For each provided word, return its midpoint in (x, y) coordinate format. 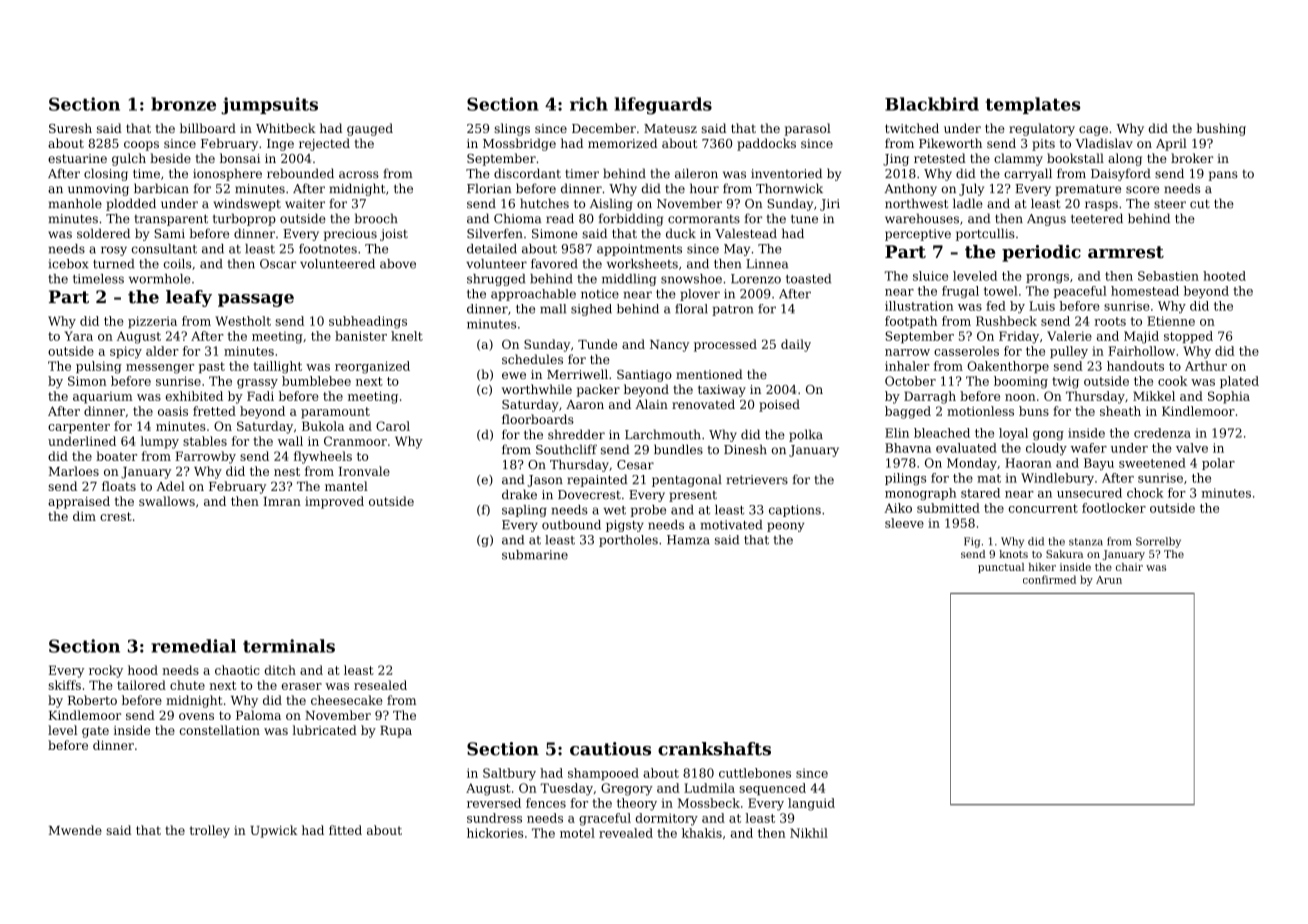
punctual (1001, 568)
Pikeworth (950, 143)
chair (1129, 567)
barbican (161, 188)
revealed (626, 833)
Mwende (75, 830)
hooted (1224, 276)
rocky (106, 671)
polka (806, 435)
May (737, 250)
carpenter (79, 428)
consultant (164, 249)
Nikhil (809, 833)
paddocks (766, 144)
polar (1218, 464)
